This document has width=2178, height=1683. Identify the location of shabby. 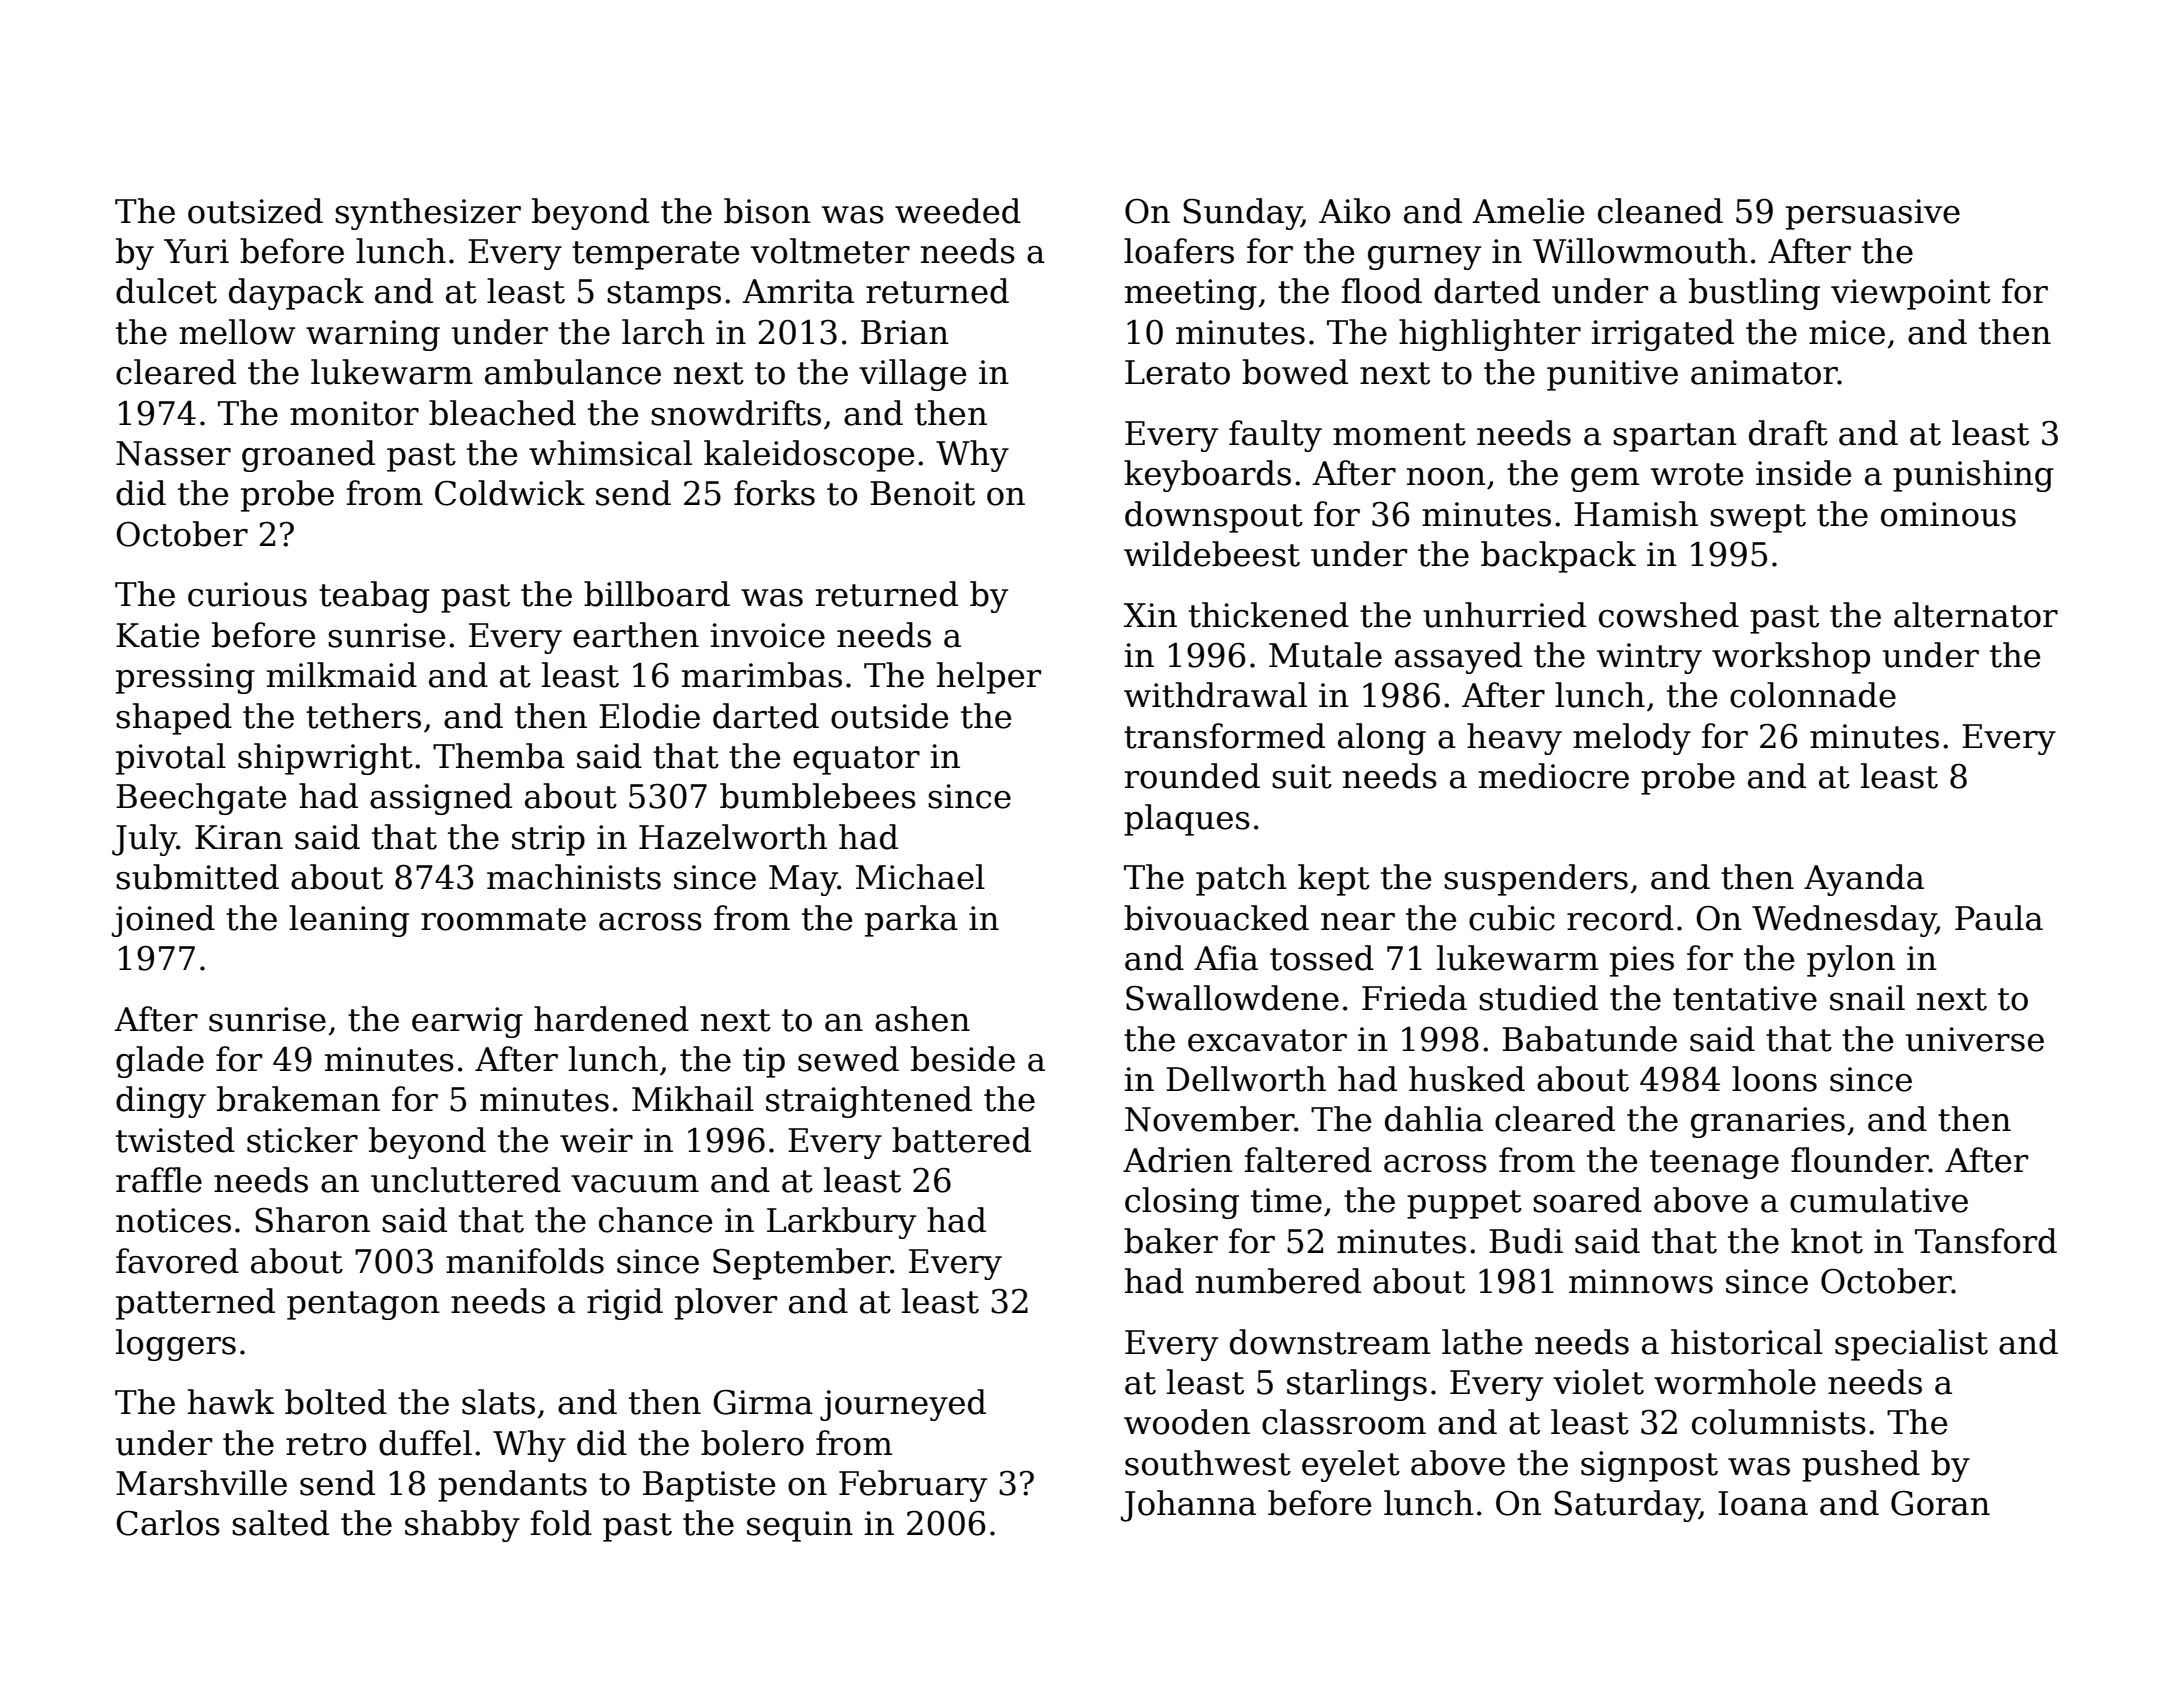
(462, 1526).
